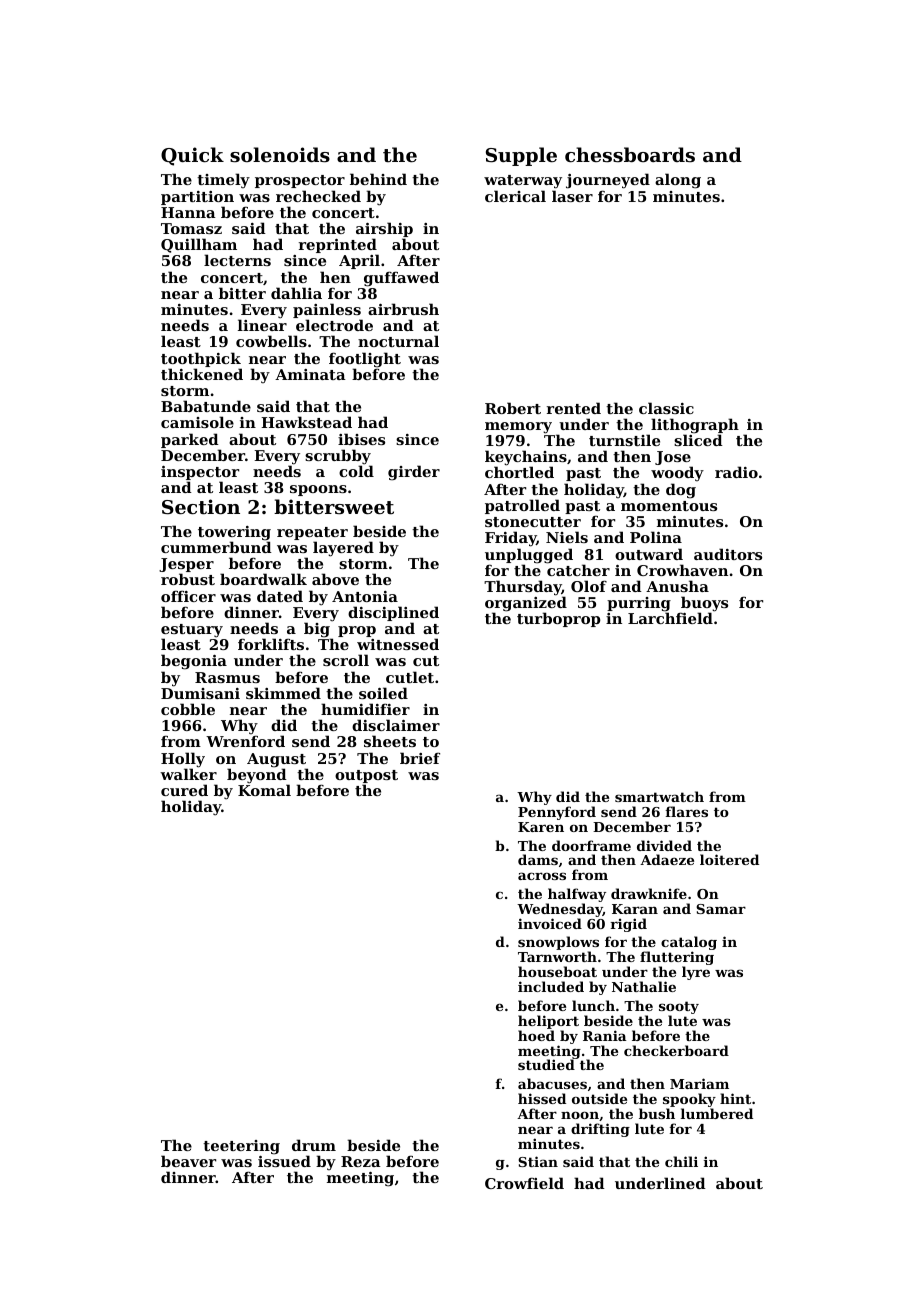 The height and width of the screenshot is (1311, 924). Describe the element at coordinates (188, 1161) in the screenshot. I see `beaver` at that location.
